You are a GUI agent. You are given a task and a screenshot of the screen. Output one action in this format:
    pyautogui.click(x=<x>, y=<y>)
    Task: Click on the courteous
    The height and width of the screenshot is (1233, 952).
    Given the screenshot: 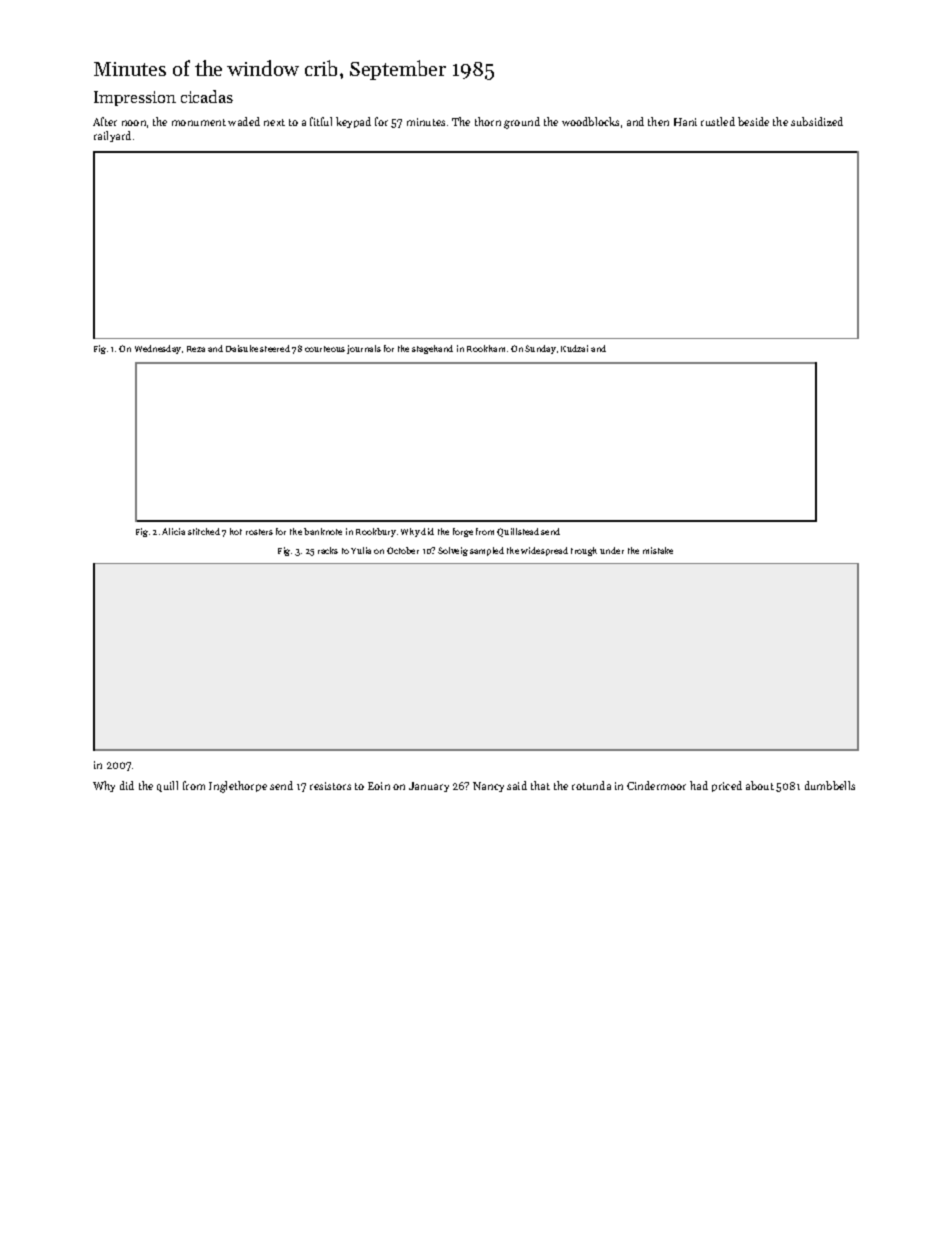 What is the action you would take?
    pyautogui.click(x=325, y=349)
